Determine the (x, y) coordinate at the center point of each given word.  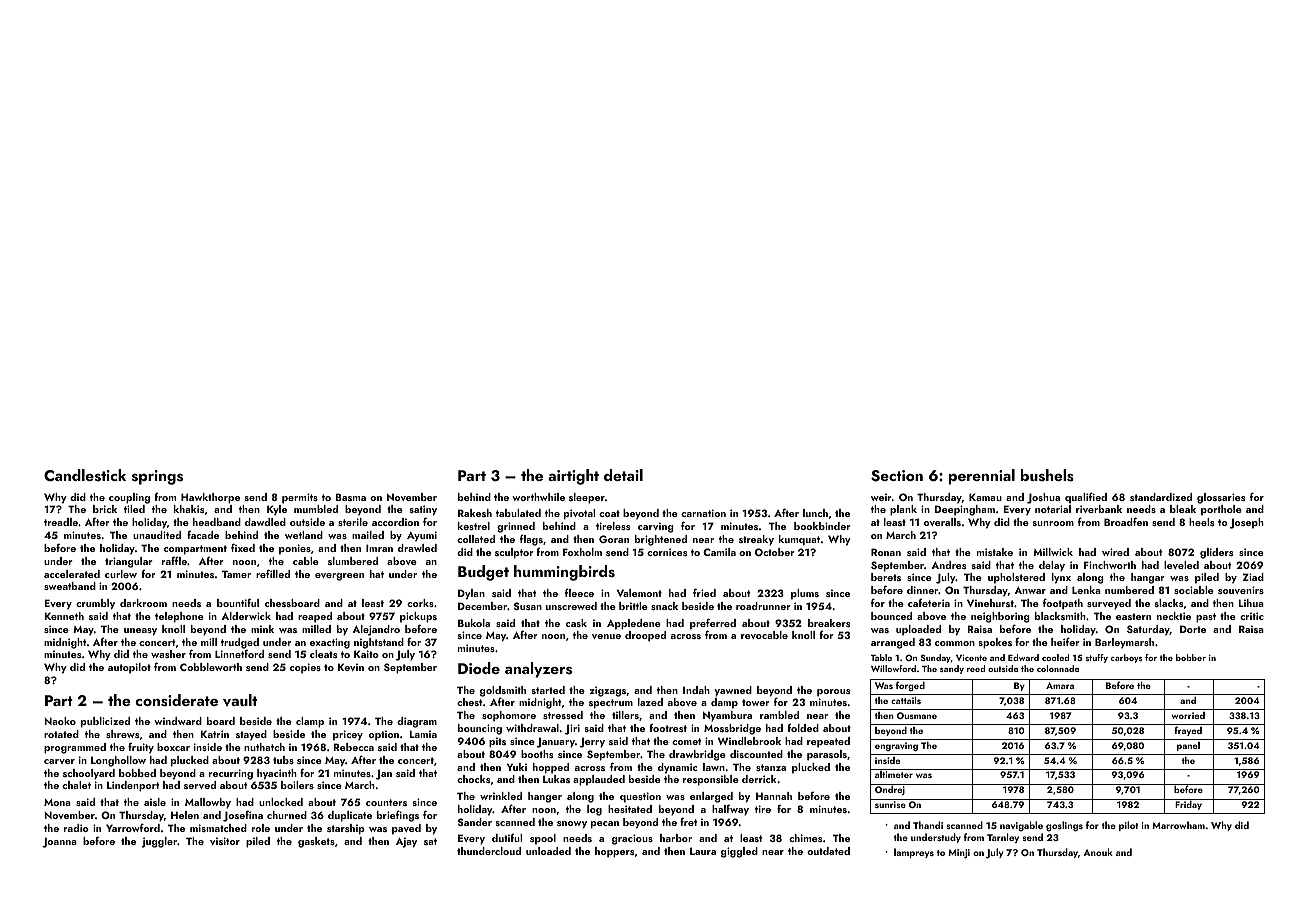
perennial (982, 477)
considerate (176, 700)
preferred (713, 624)
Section (897, 476)
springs (157, 477)
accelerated (72, 574)
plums (805, 594)
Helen (185, 815)
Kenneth (64, 616)
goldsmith (503, 692)
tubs (283, 760)
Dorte (1193, 629)
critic (1252, 616)
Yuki (517, 767)
